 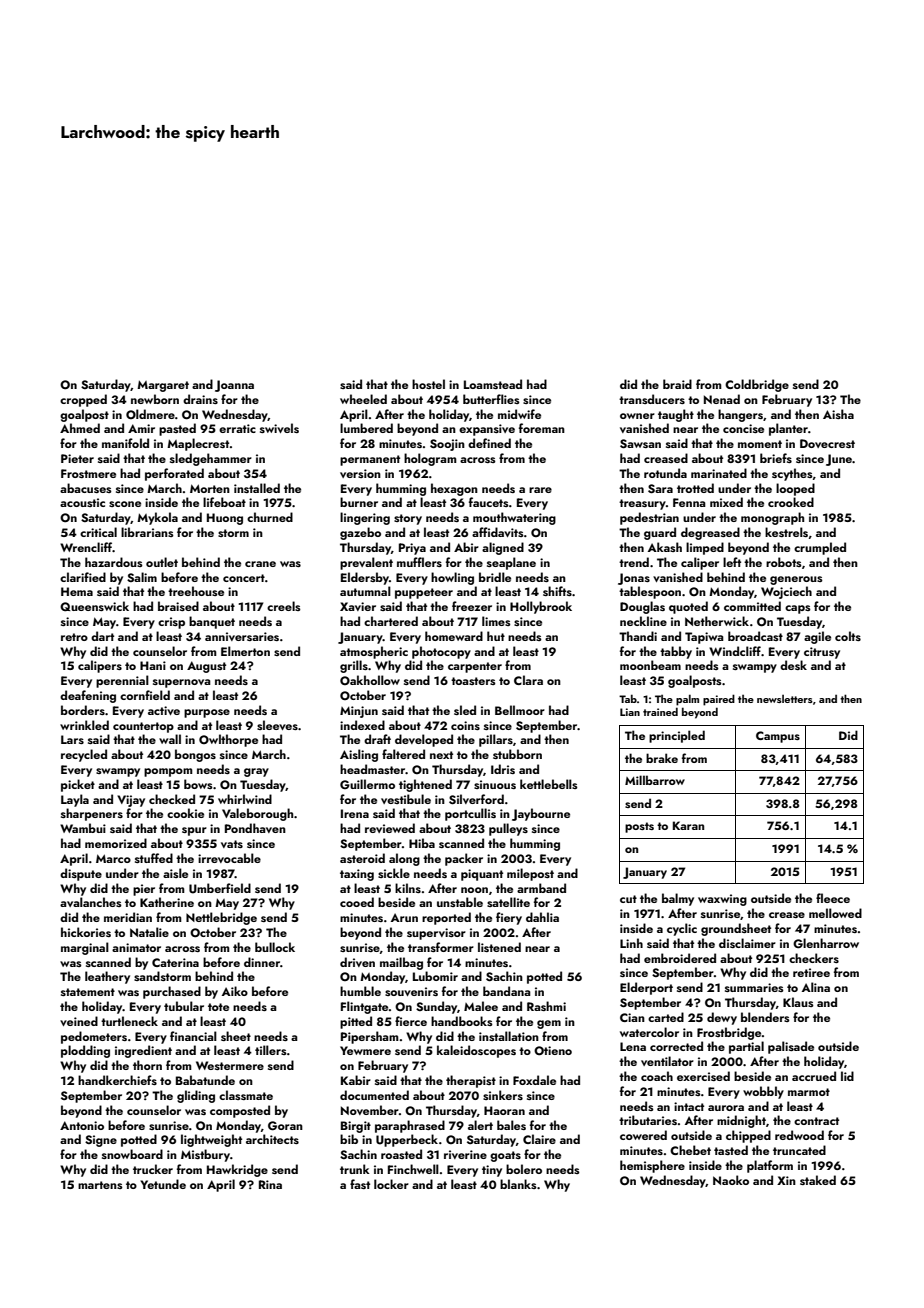 I want to click on Naoko, so click(x=731, y=1180).
